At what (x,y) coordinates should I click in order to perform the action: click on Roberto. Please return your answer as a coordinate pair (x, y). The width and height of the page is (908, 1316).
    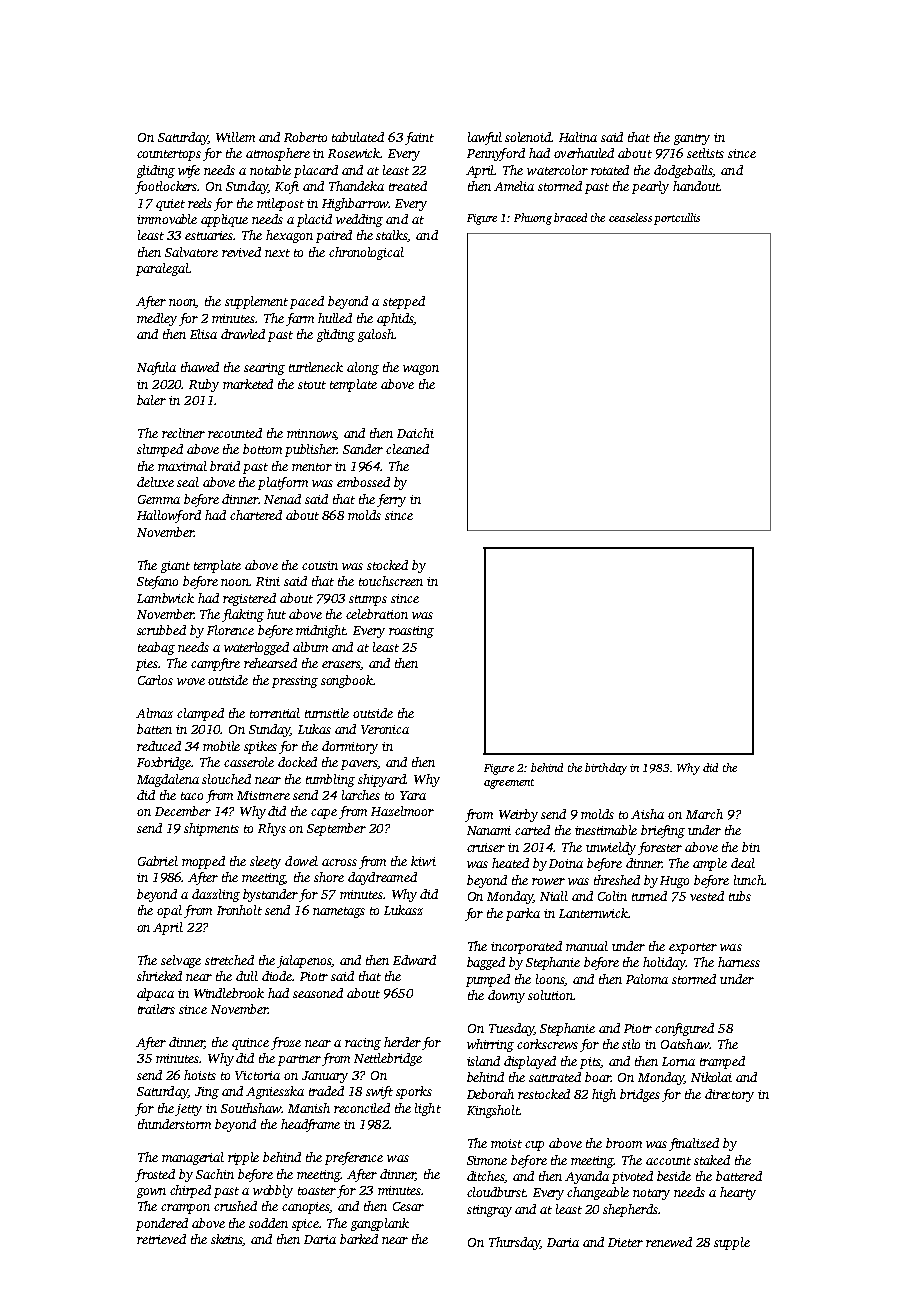
    Looking at the image, I should click on (305, 137).
